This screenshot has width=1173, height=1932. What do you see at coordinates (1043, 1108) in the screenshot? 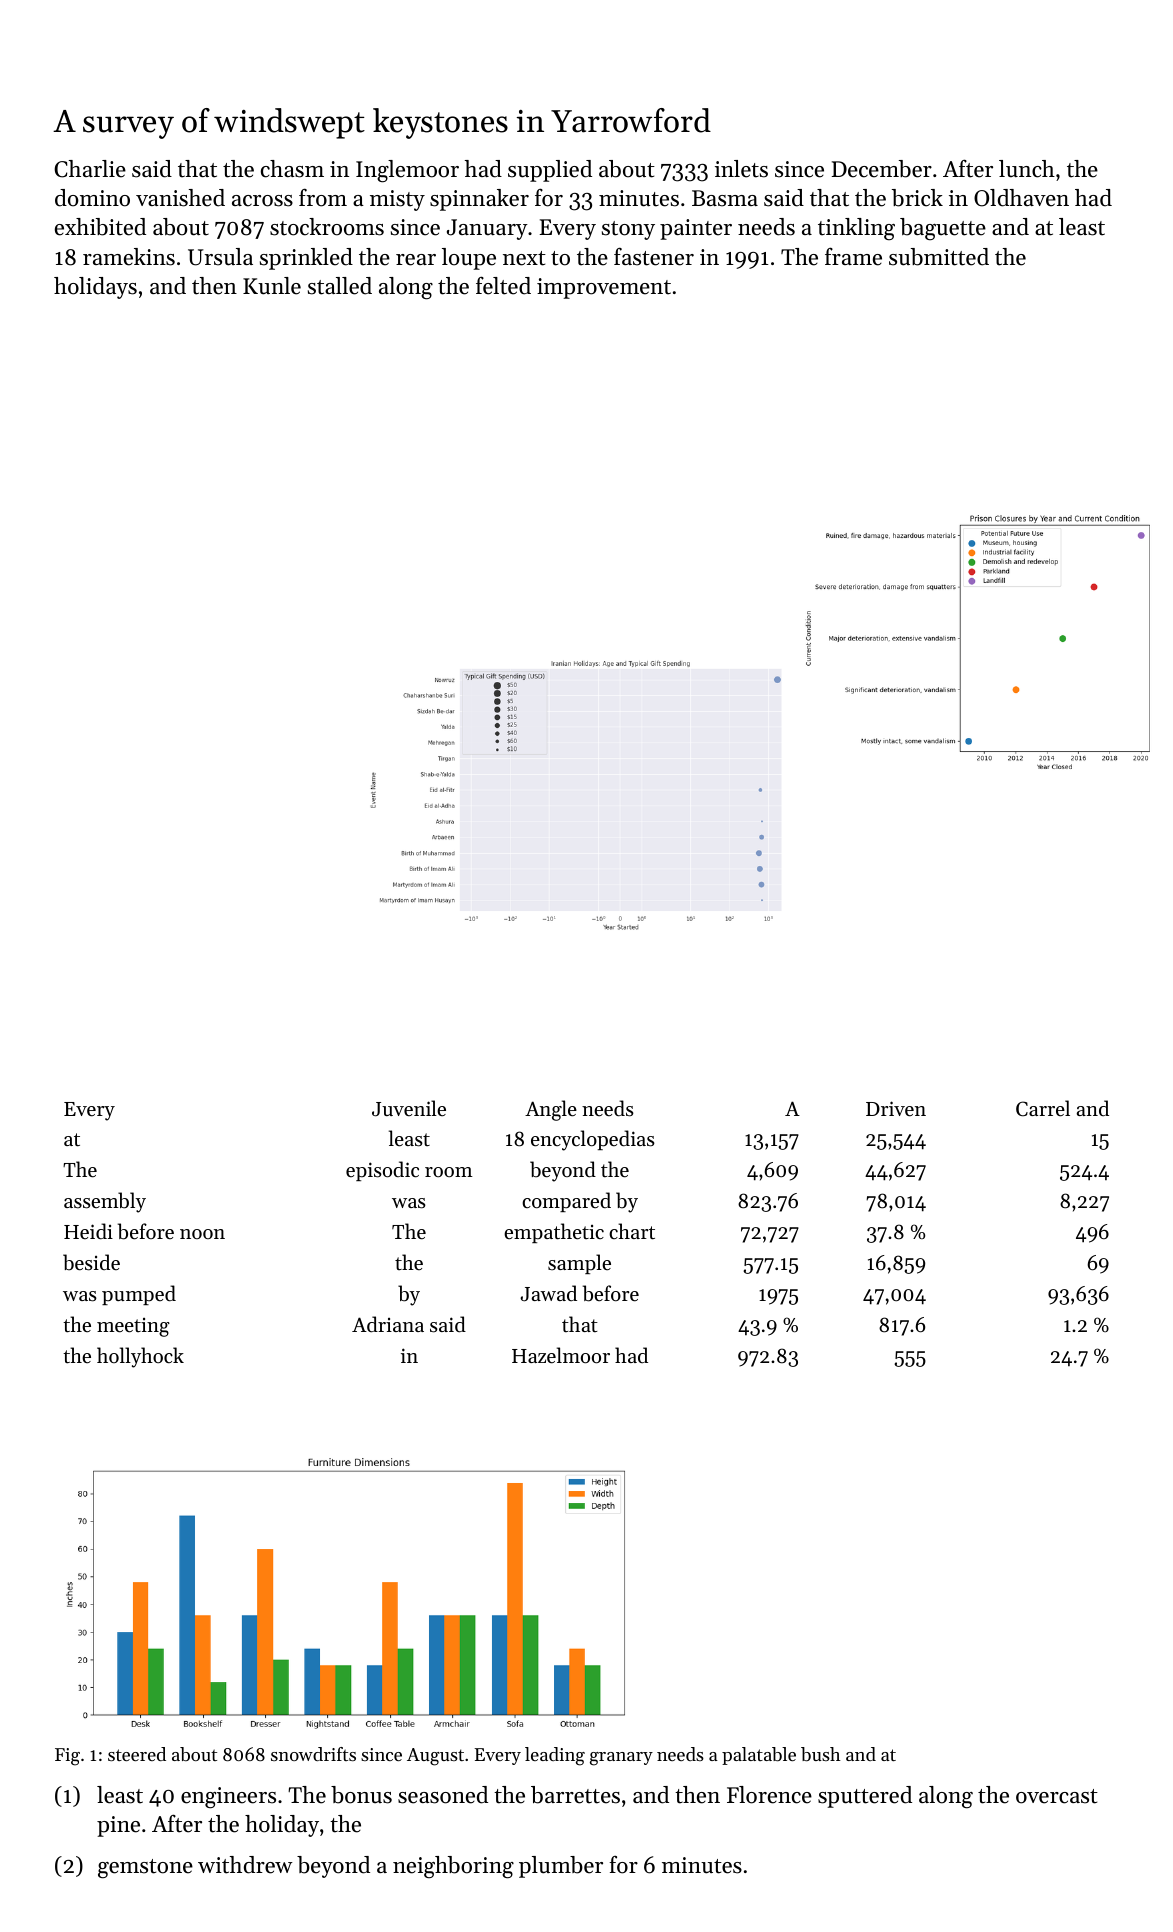
I see `Carrel` at bounding box center [1043, 1108].
